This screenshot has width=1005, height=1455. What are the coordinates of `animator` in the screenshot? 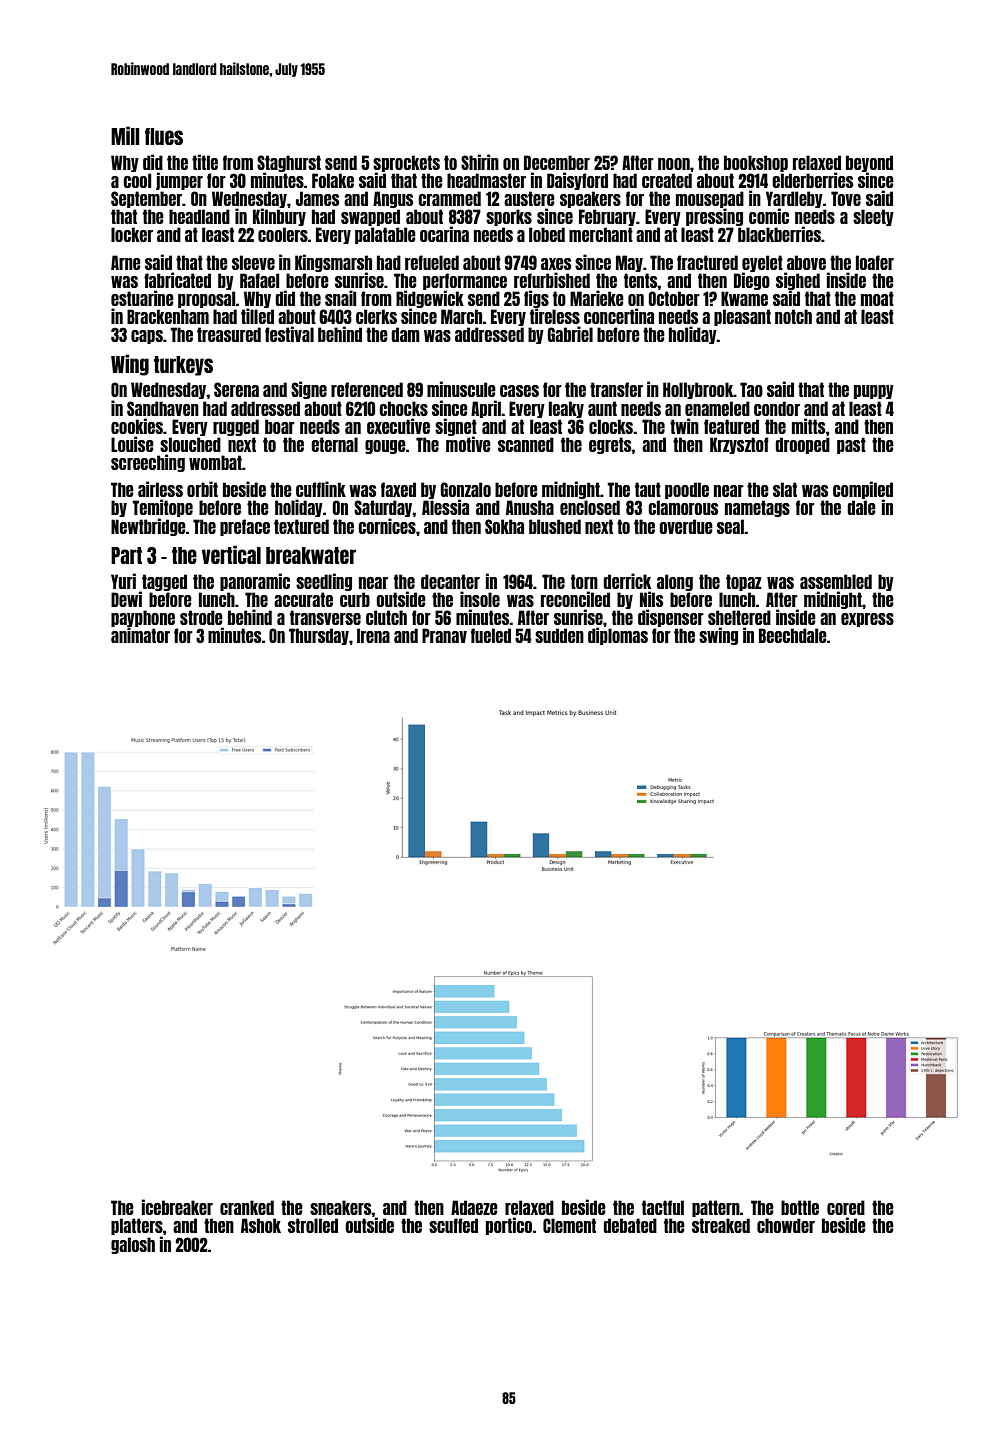 It's located at (140, 635).
